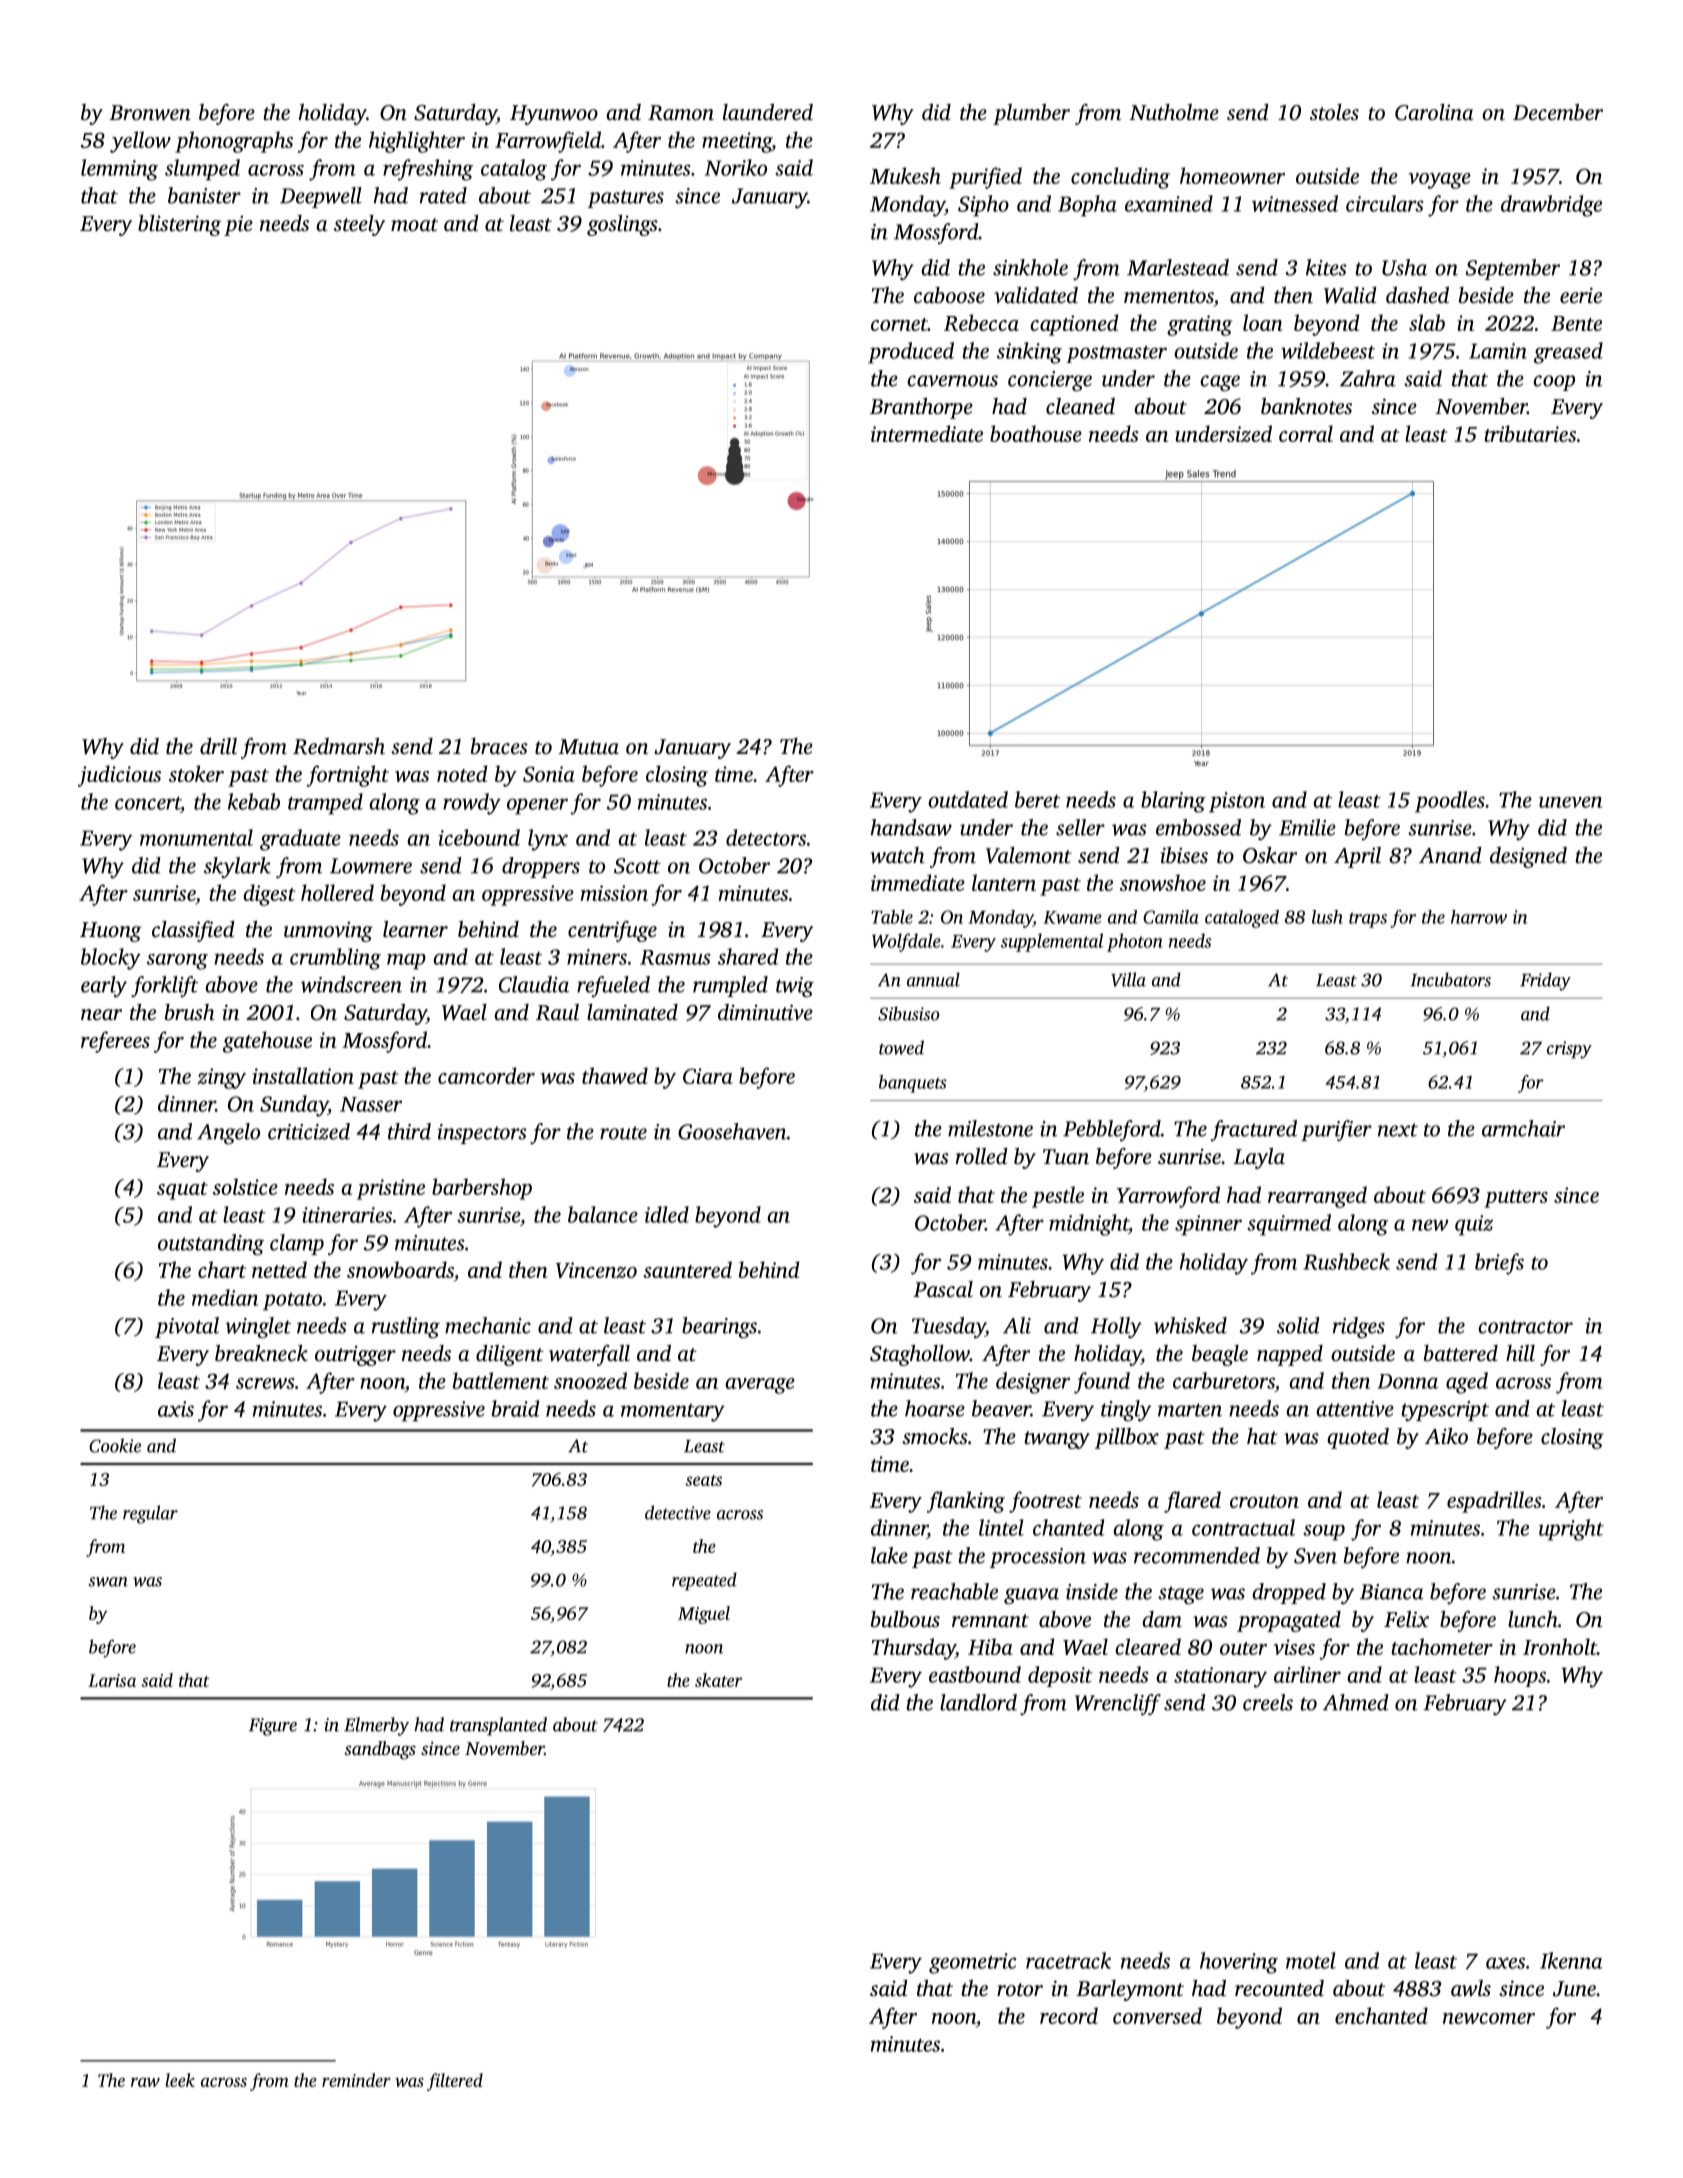 This screenshot has width=1683, height=2178. Describe the element at coordinates (112, 1680) in the screenshot. I see `Larisa` at that location.
